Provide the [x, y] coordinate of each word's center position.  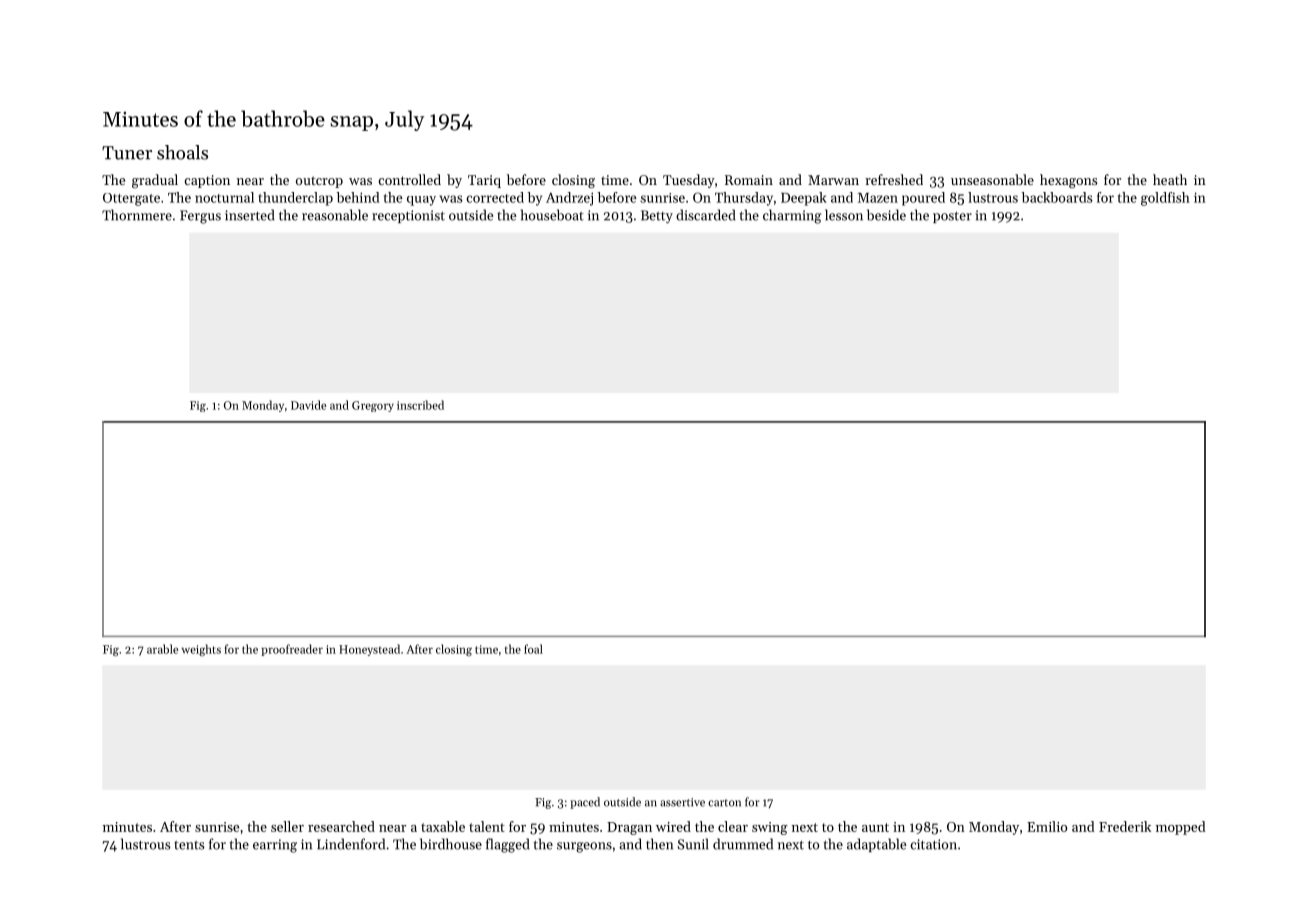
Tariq [484, 181]
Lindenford [351, 844]
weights [201, 650]
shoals [182, 152]
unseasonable [992, 179]
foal [533, 649]
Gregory [373, 406]
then [659, 844]
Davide [308, 405]
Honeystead [369, 650]
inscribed [420, 405]
